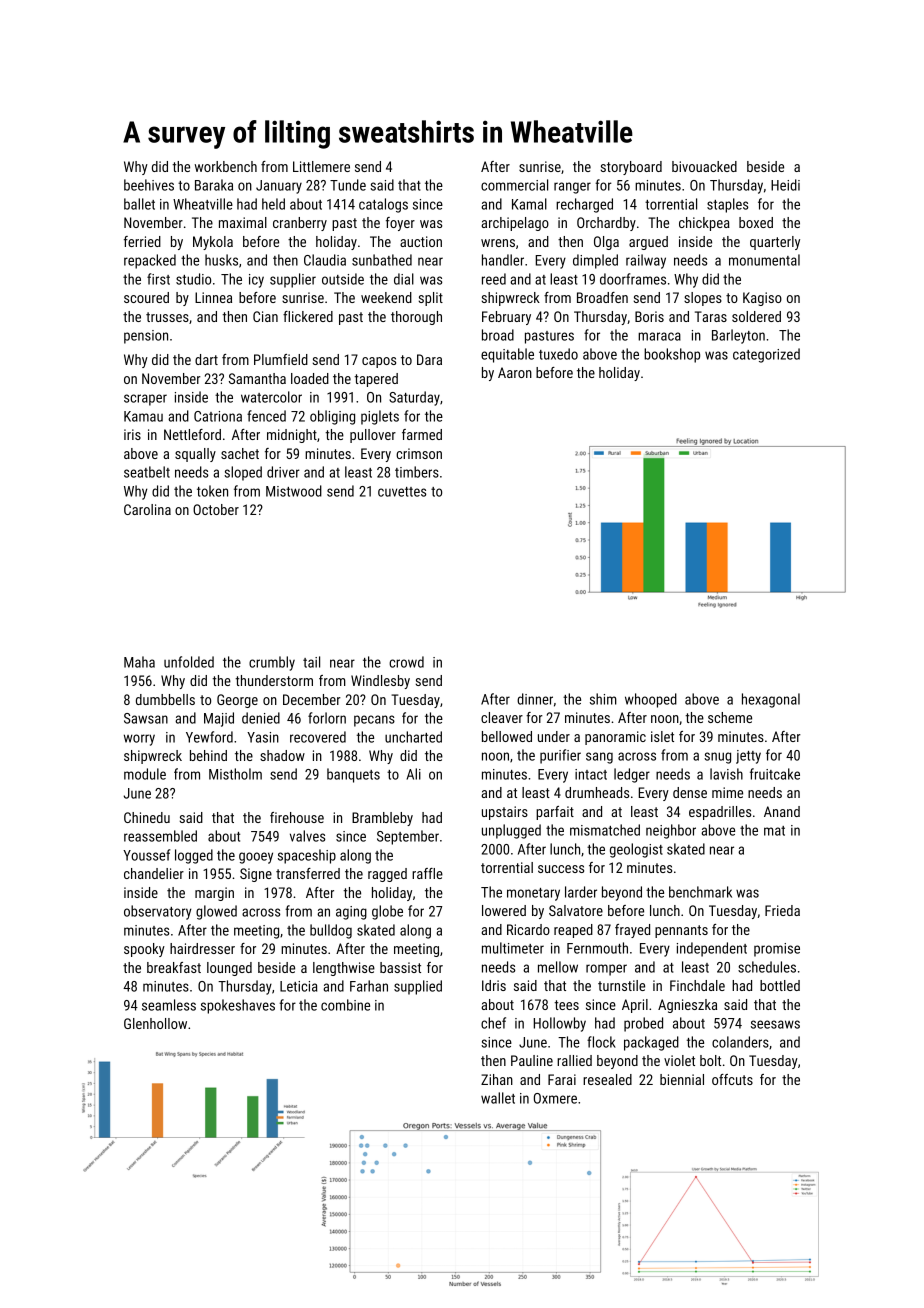 This screenshot has width=924, height=1308. What do you see at coordinates (494, 985) in the screenshot?
I see `Idris` at bounding box center [494, 985].
